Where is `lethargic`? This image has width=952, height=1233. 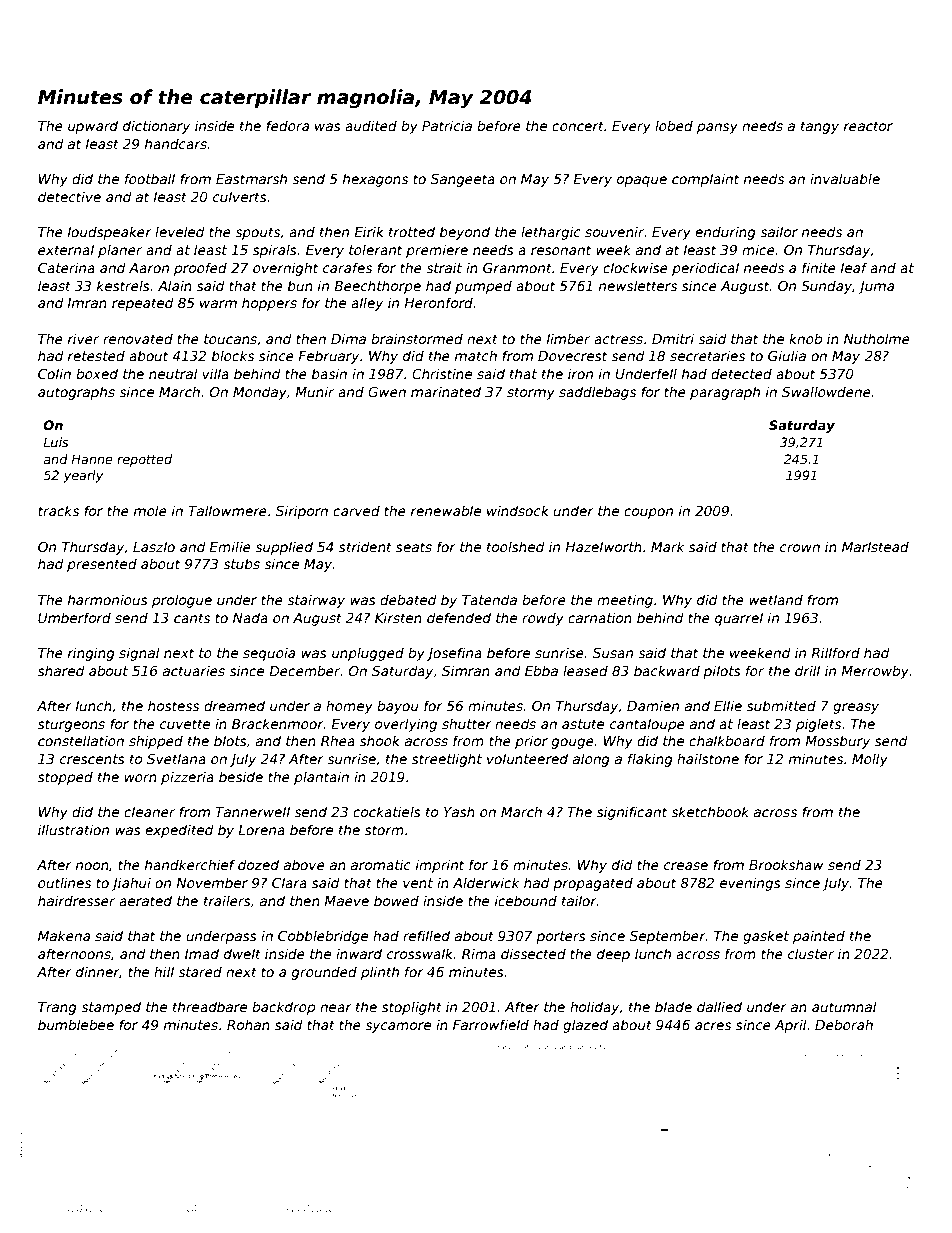
lethargic is located at coordinates (551, 233).
